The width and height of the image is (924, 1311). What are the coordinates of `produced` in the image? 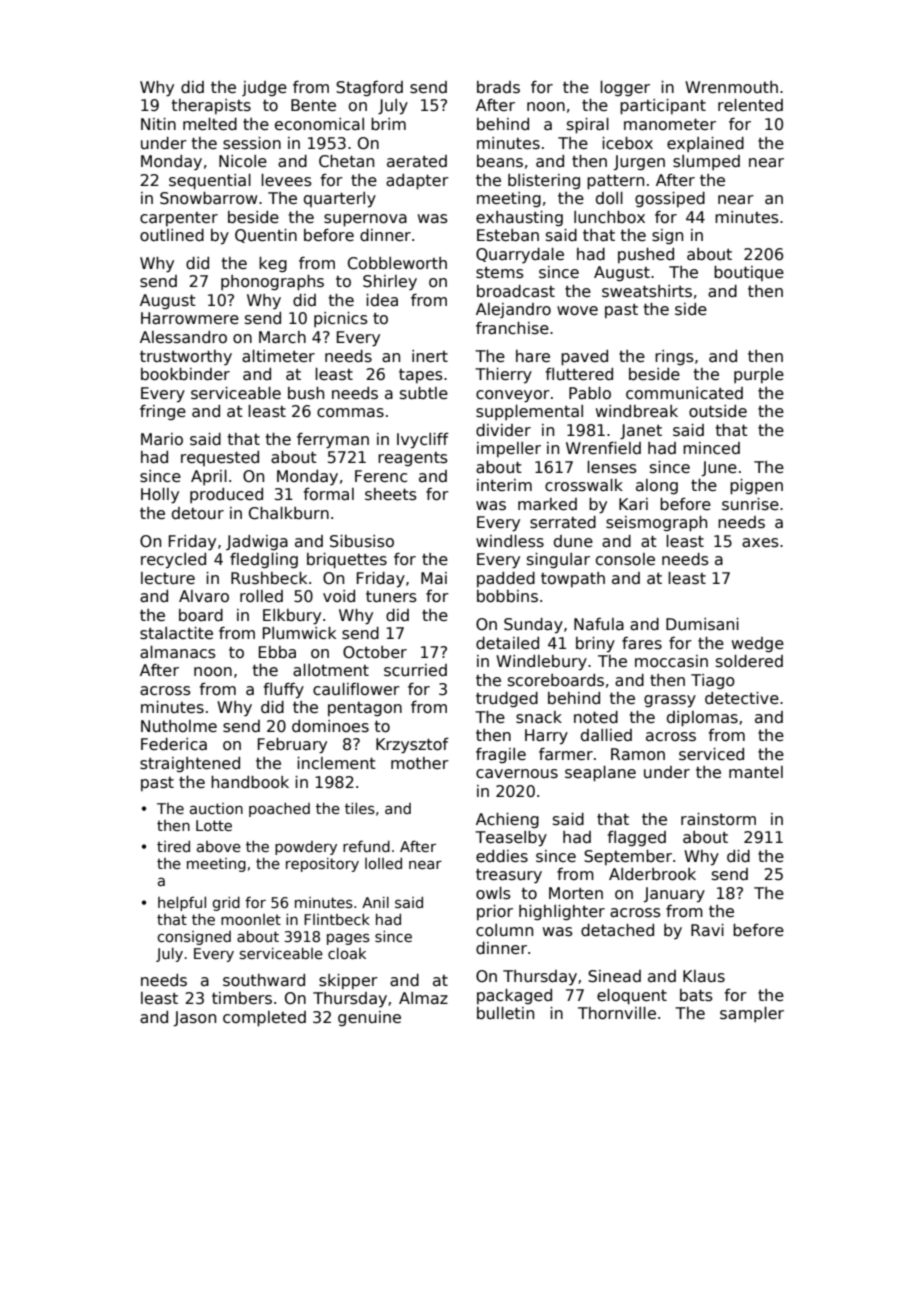 It's located at (226, 495).
